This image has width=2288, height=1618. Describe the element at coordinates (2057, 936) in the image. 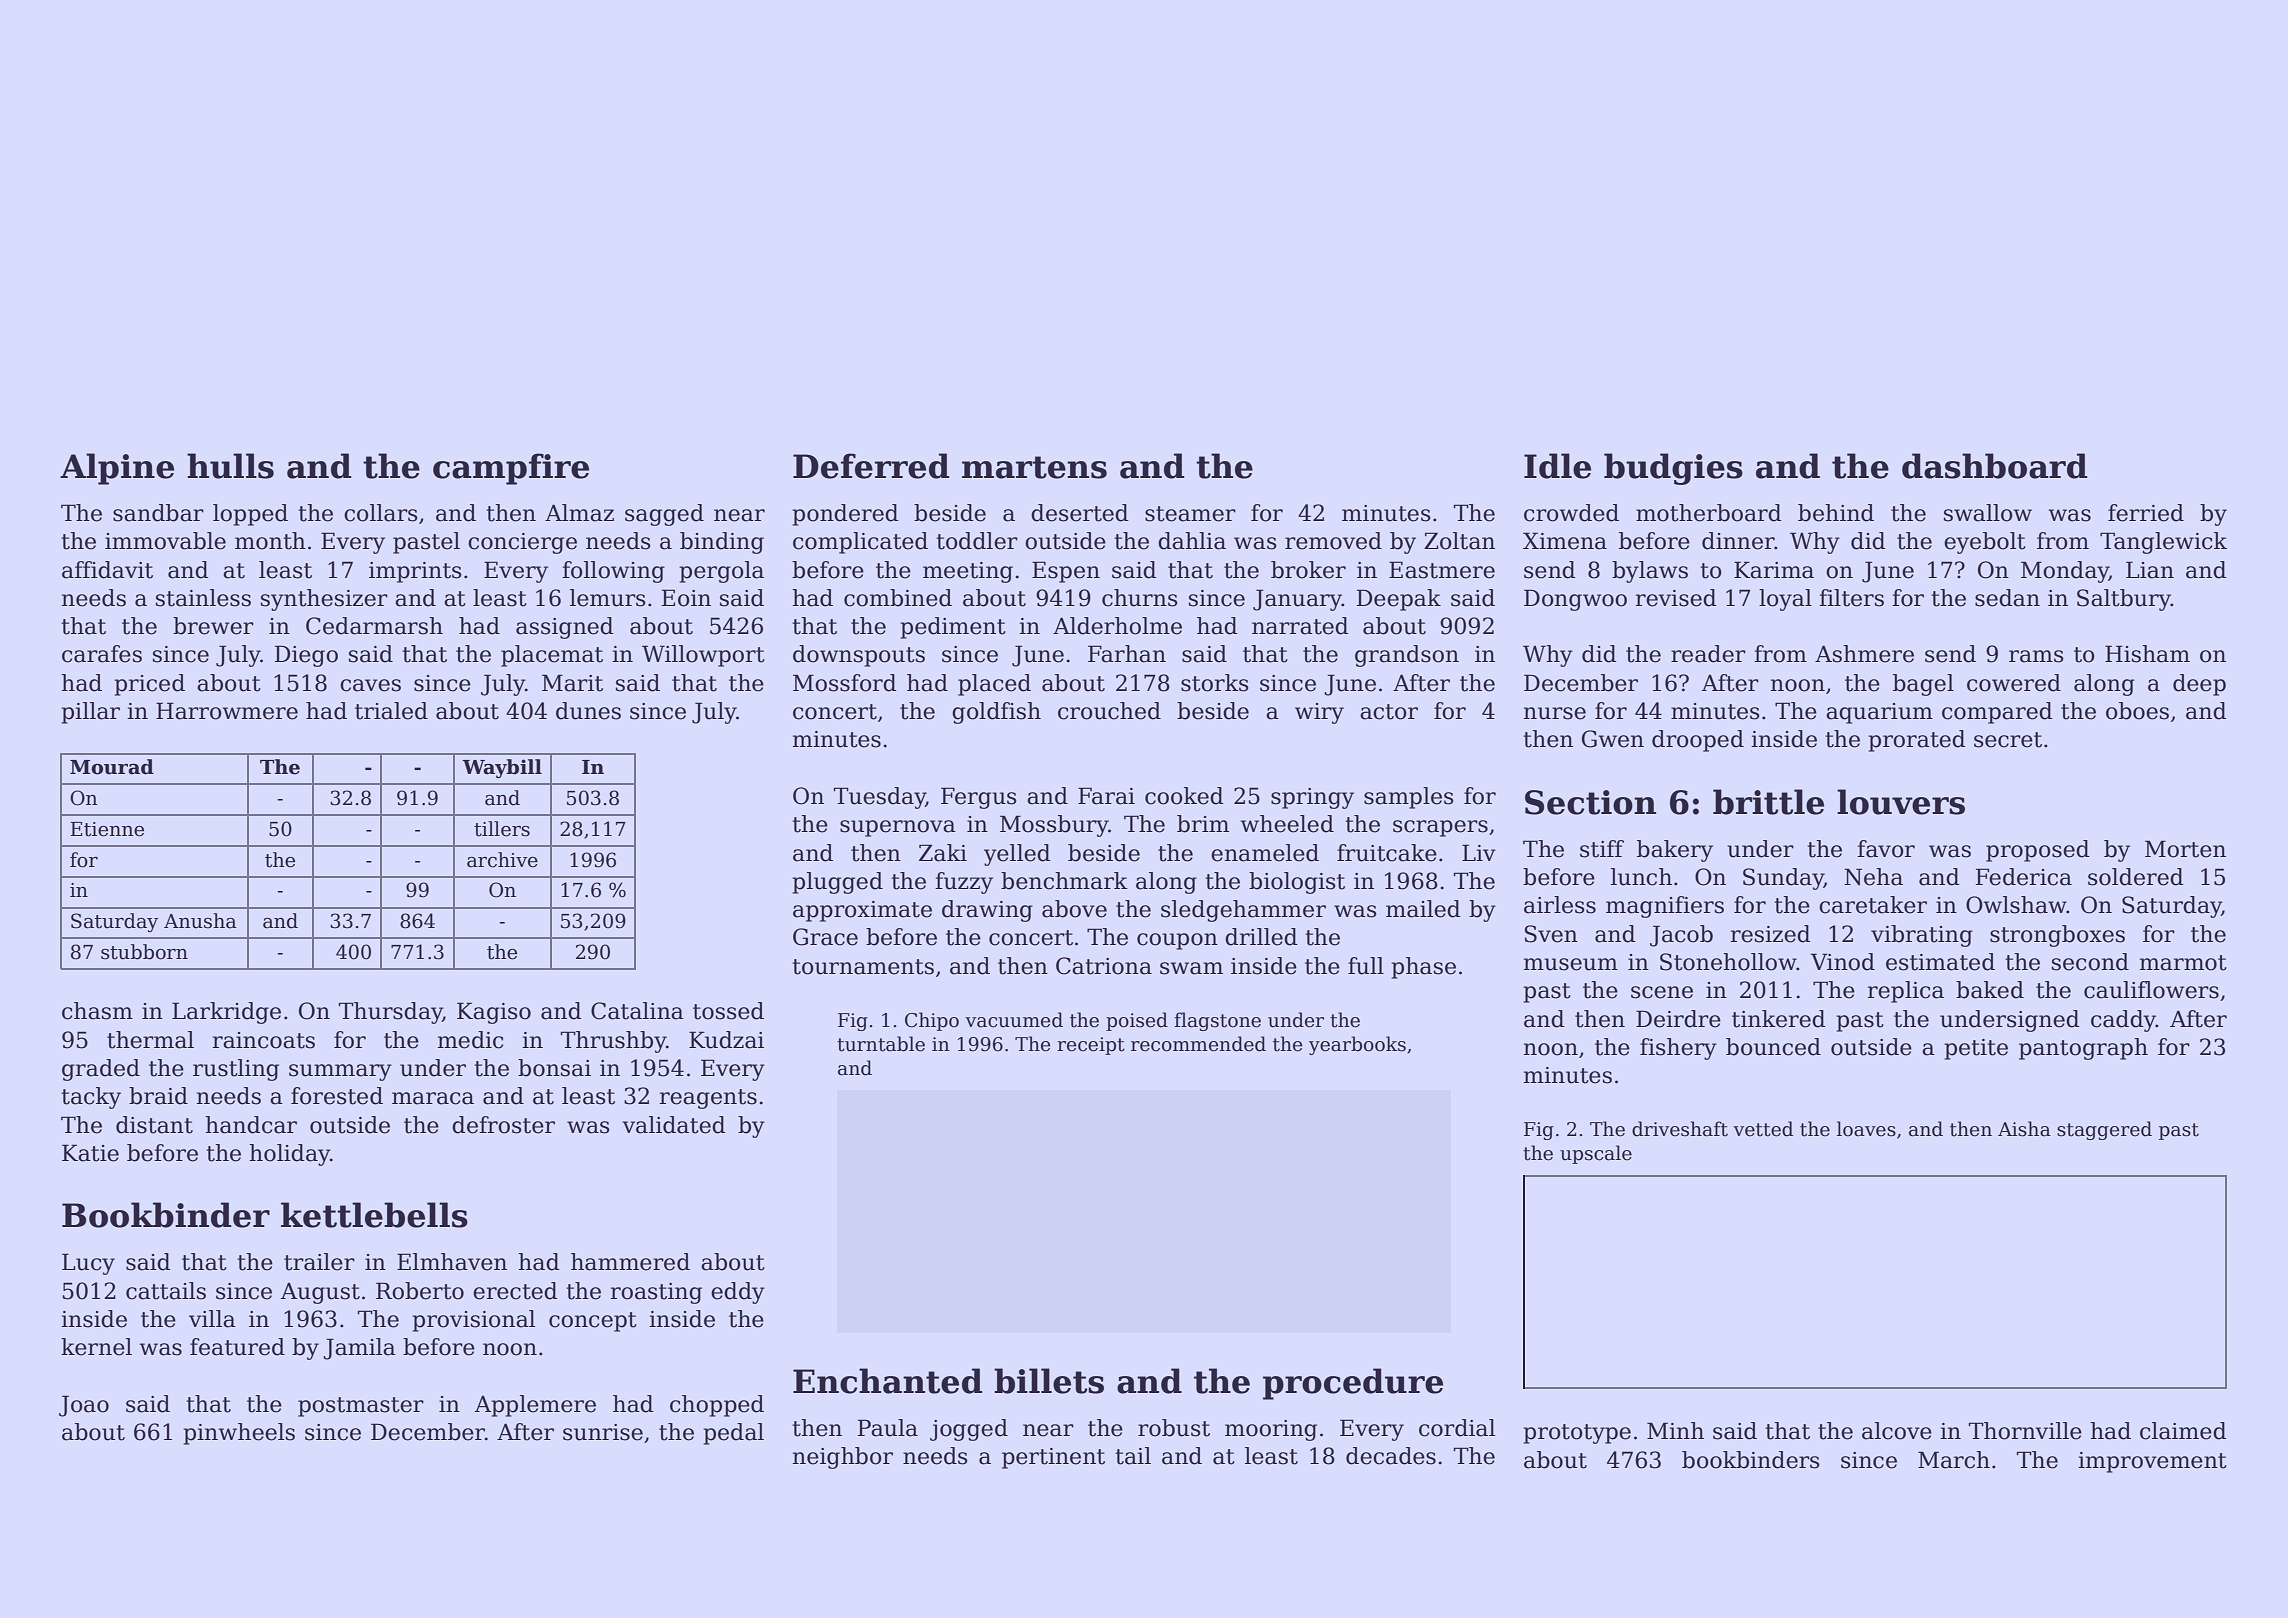

I see `strongboxes` at that location.
